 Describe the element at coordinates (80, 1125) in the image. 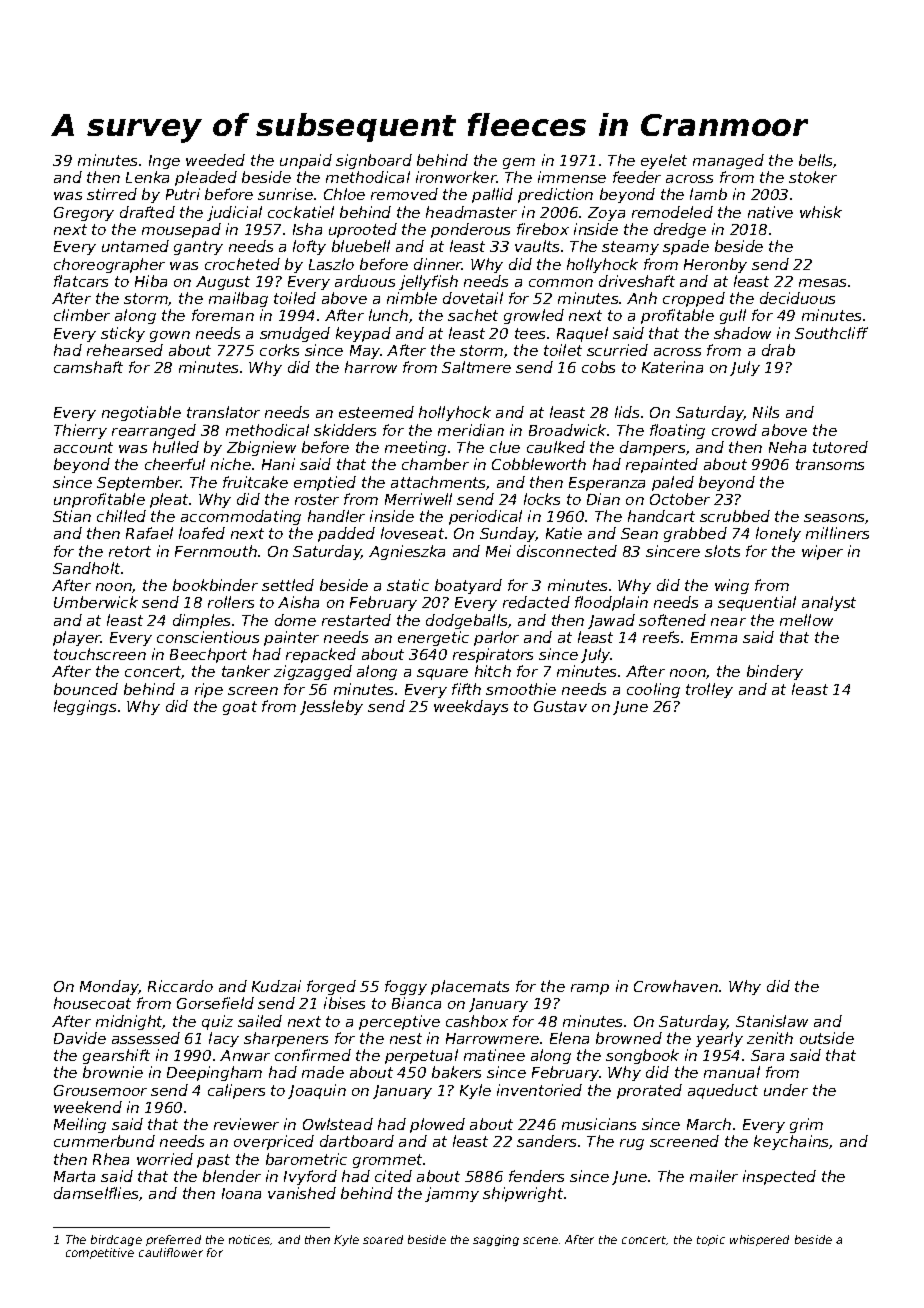

I see `Meiling` at that location.
